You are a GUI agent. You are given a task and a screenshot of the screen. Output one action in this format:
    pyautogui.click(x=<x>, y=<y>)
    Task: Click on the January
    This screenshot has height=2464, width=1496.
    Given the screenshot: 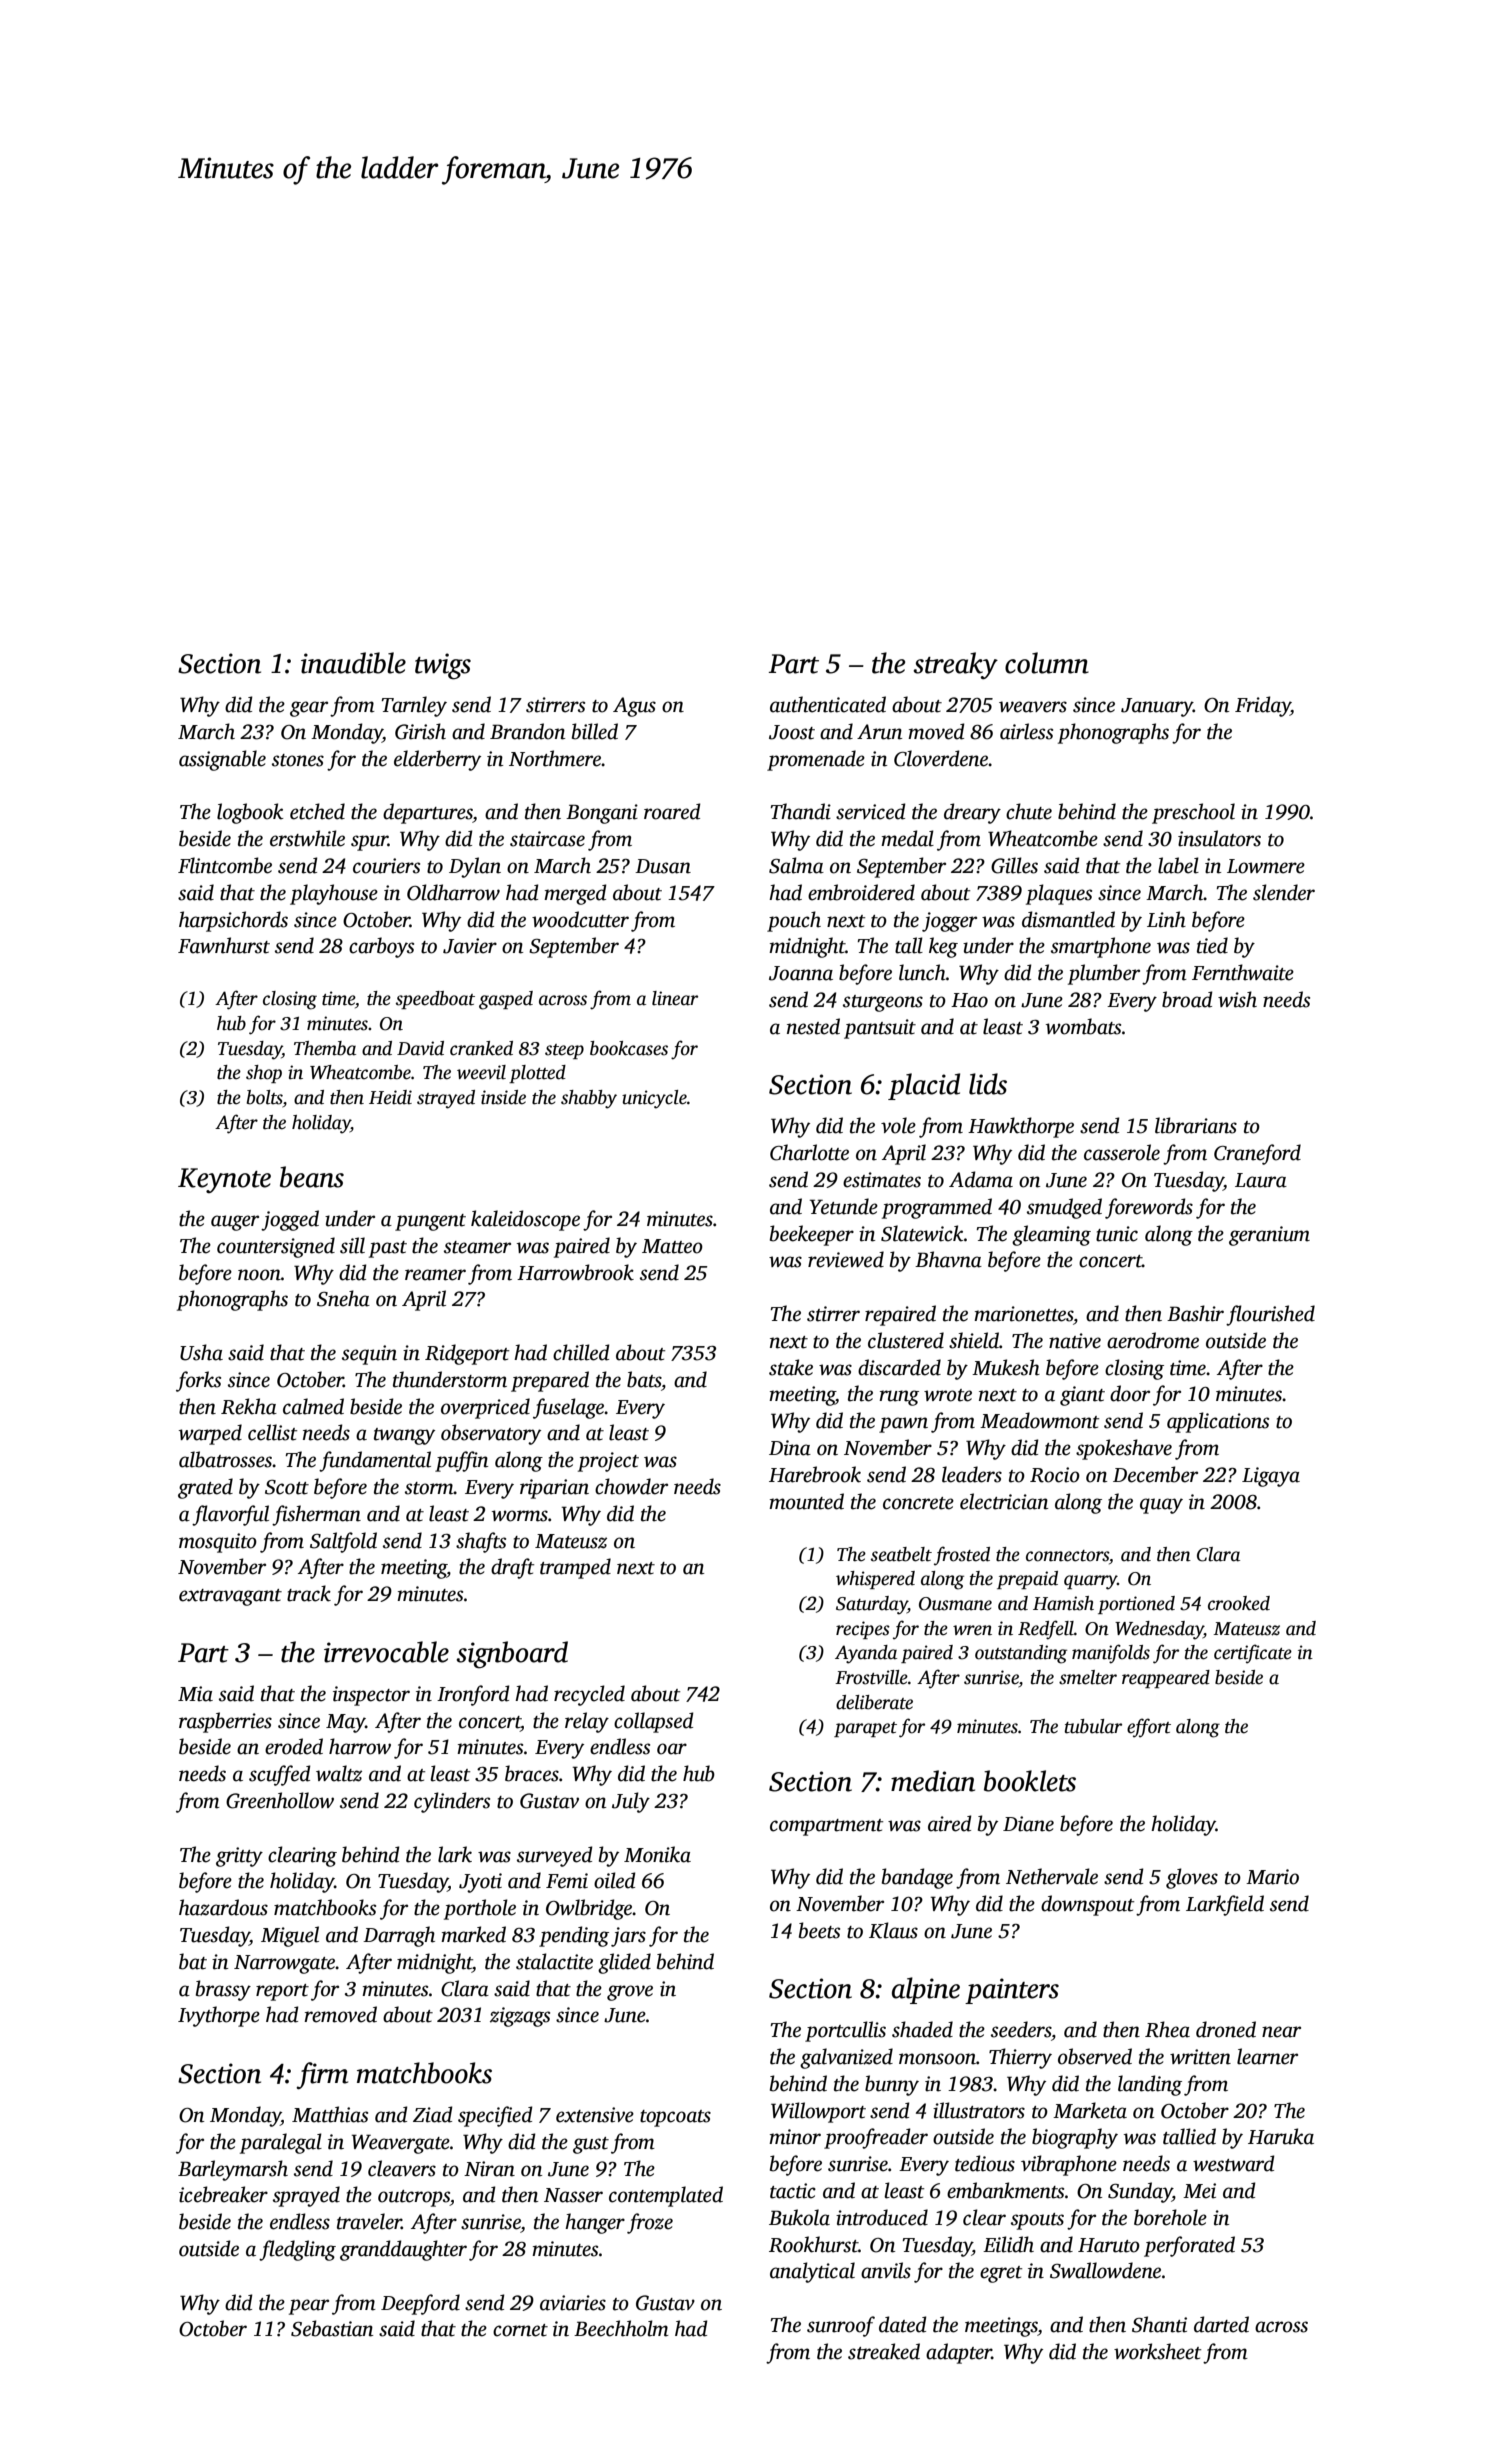 What is the action you would take?
    pyautogui.click(x=1157, y=707)
